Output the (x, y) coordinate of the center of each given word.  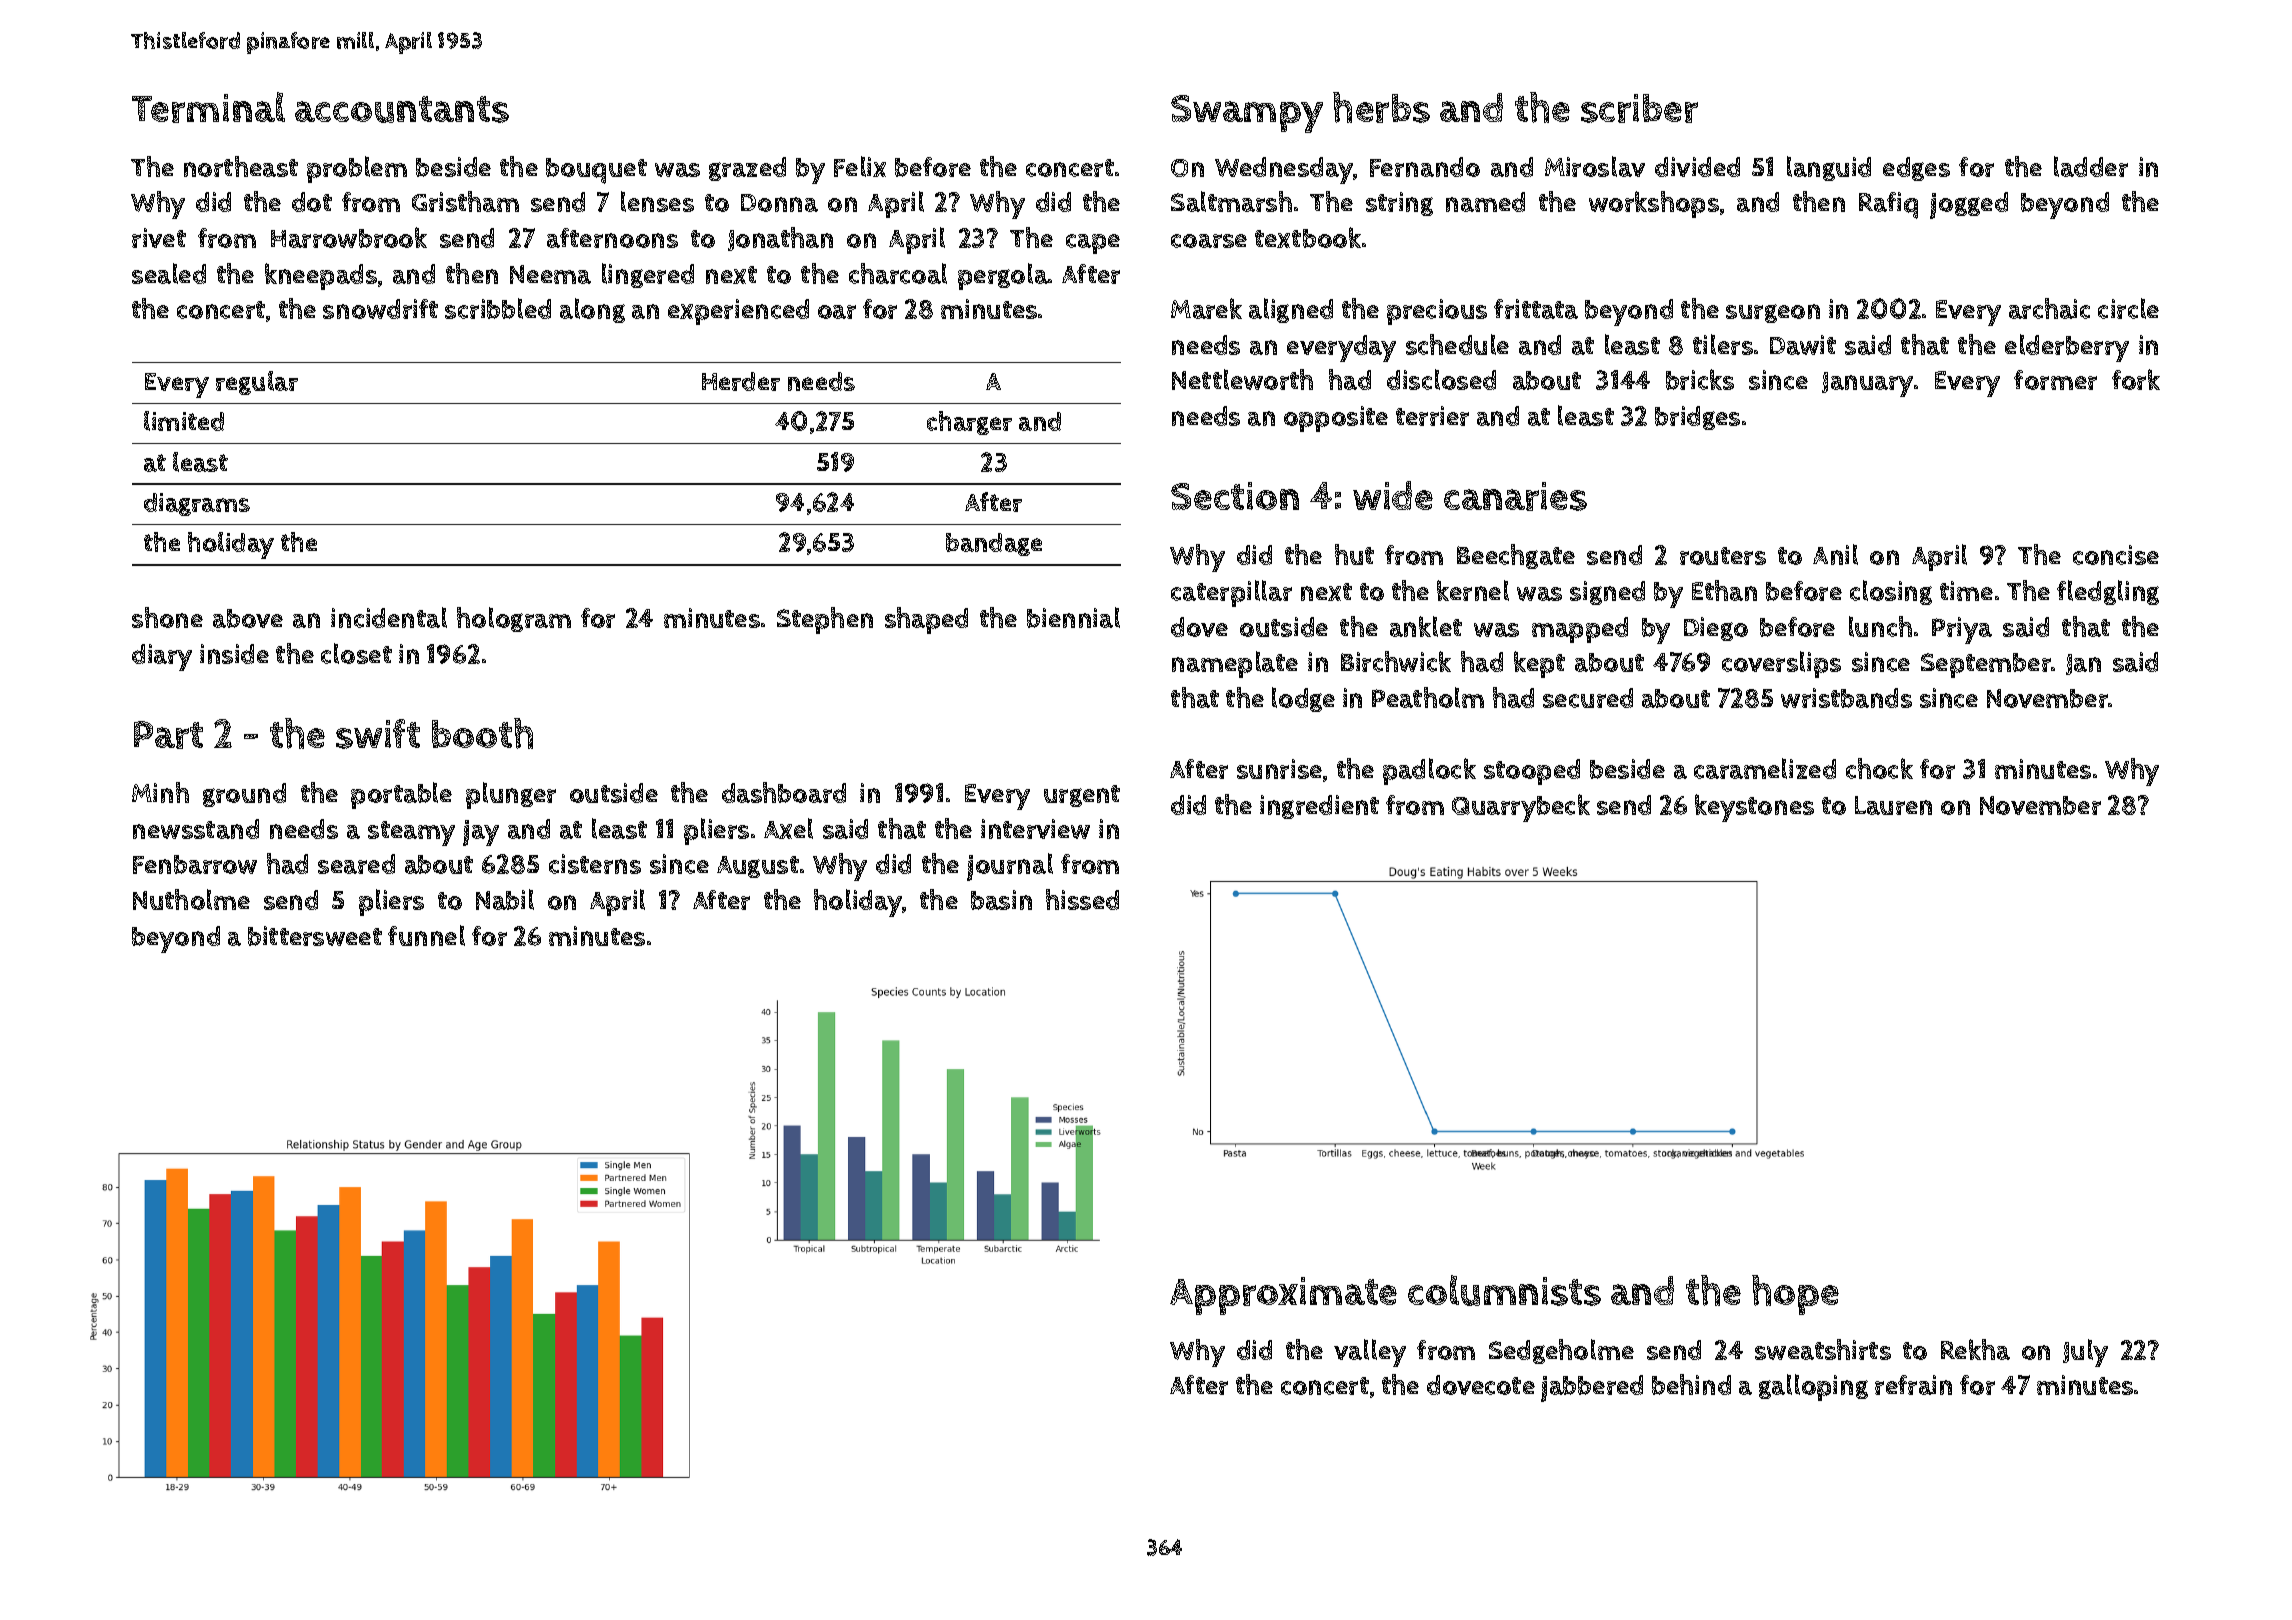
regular (257, 383)
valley (1370, 1353)
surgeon (1773, 313)
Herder (741, 381)
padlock (1429, 771)
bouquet (596, 171)
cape (1093, 244)
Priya (1962, 630)
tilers (1723, 344)
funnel (426, 935)
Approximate (1283, 1296)
